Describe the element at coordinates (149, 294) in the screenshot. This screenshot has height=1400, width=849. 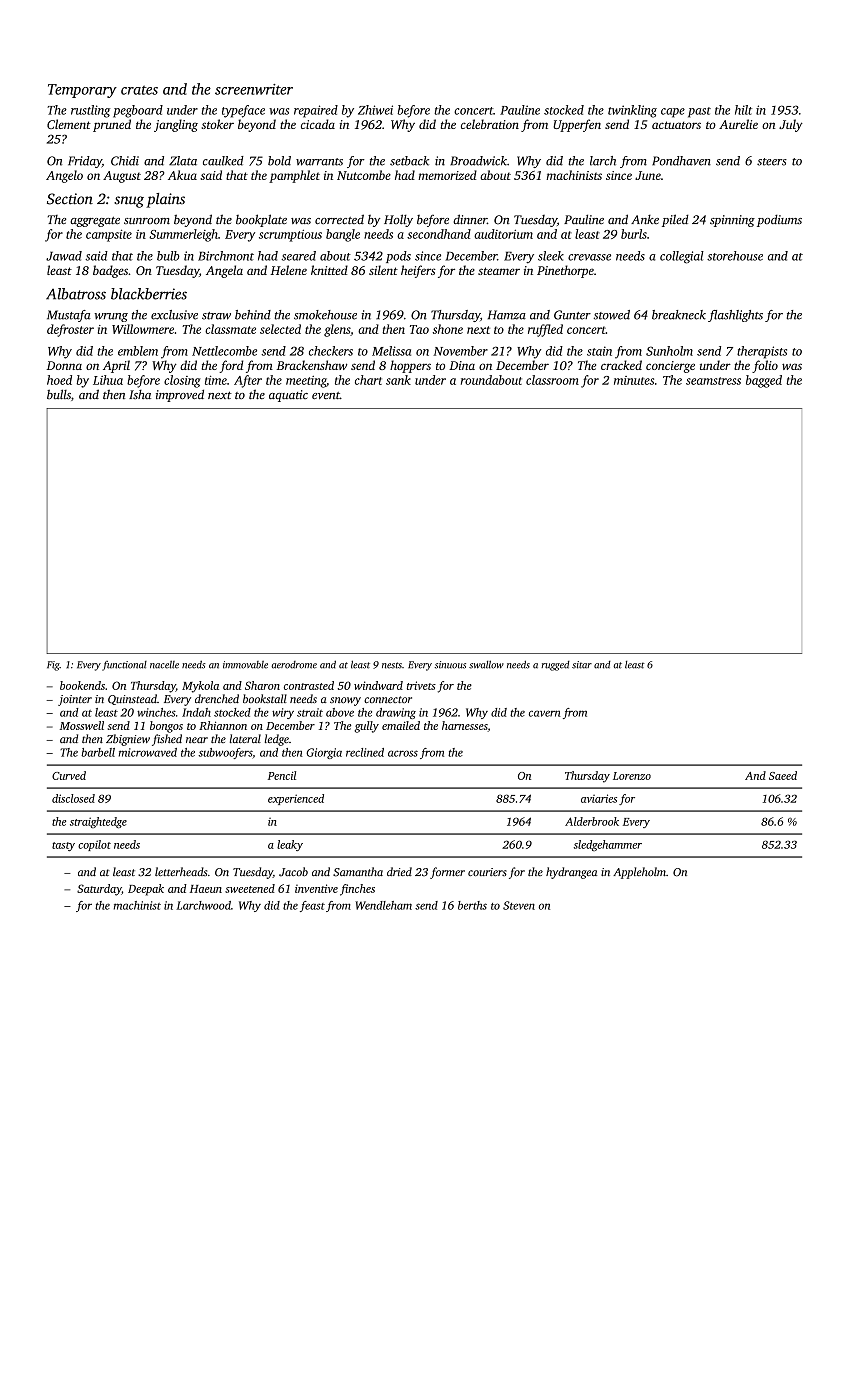
I see `blackberries` at that location.
